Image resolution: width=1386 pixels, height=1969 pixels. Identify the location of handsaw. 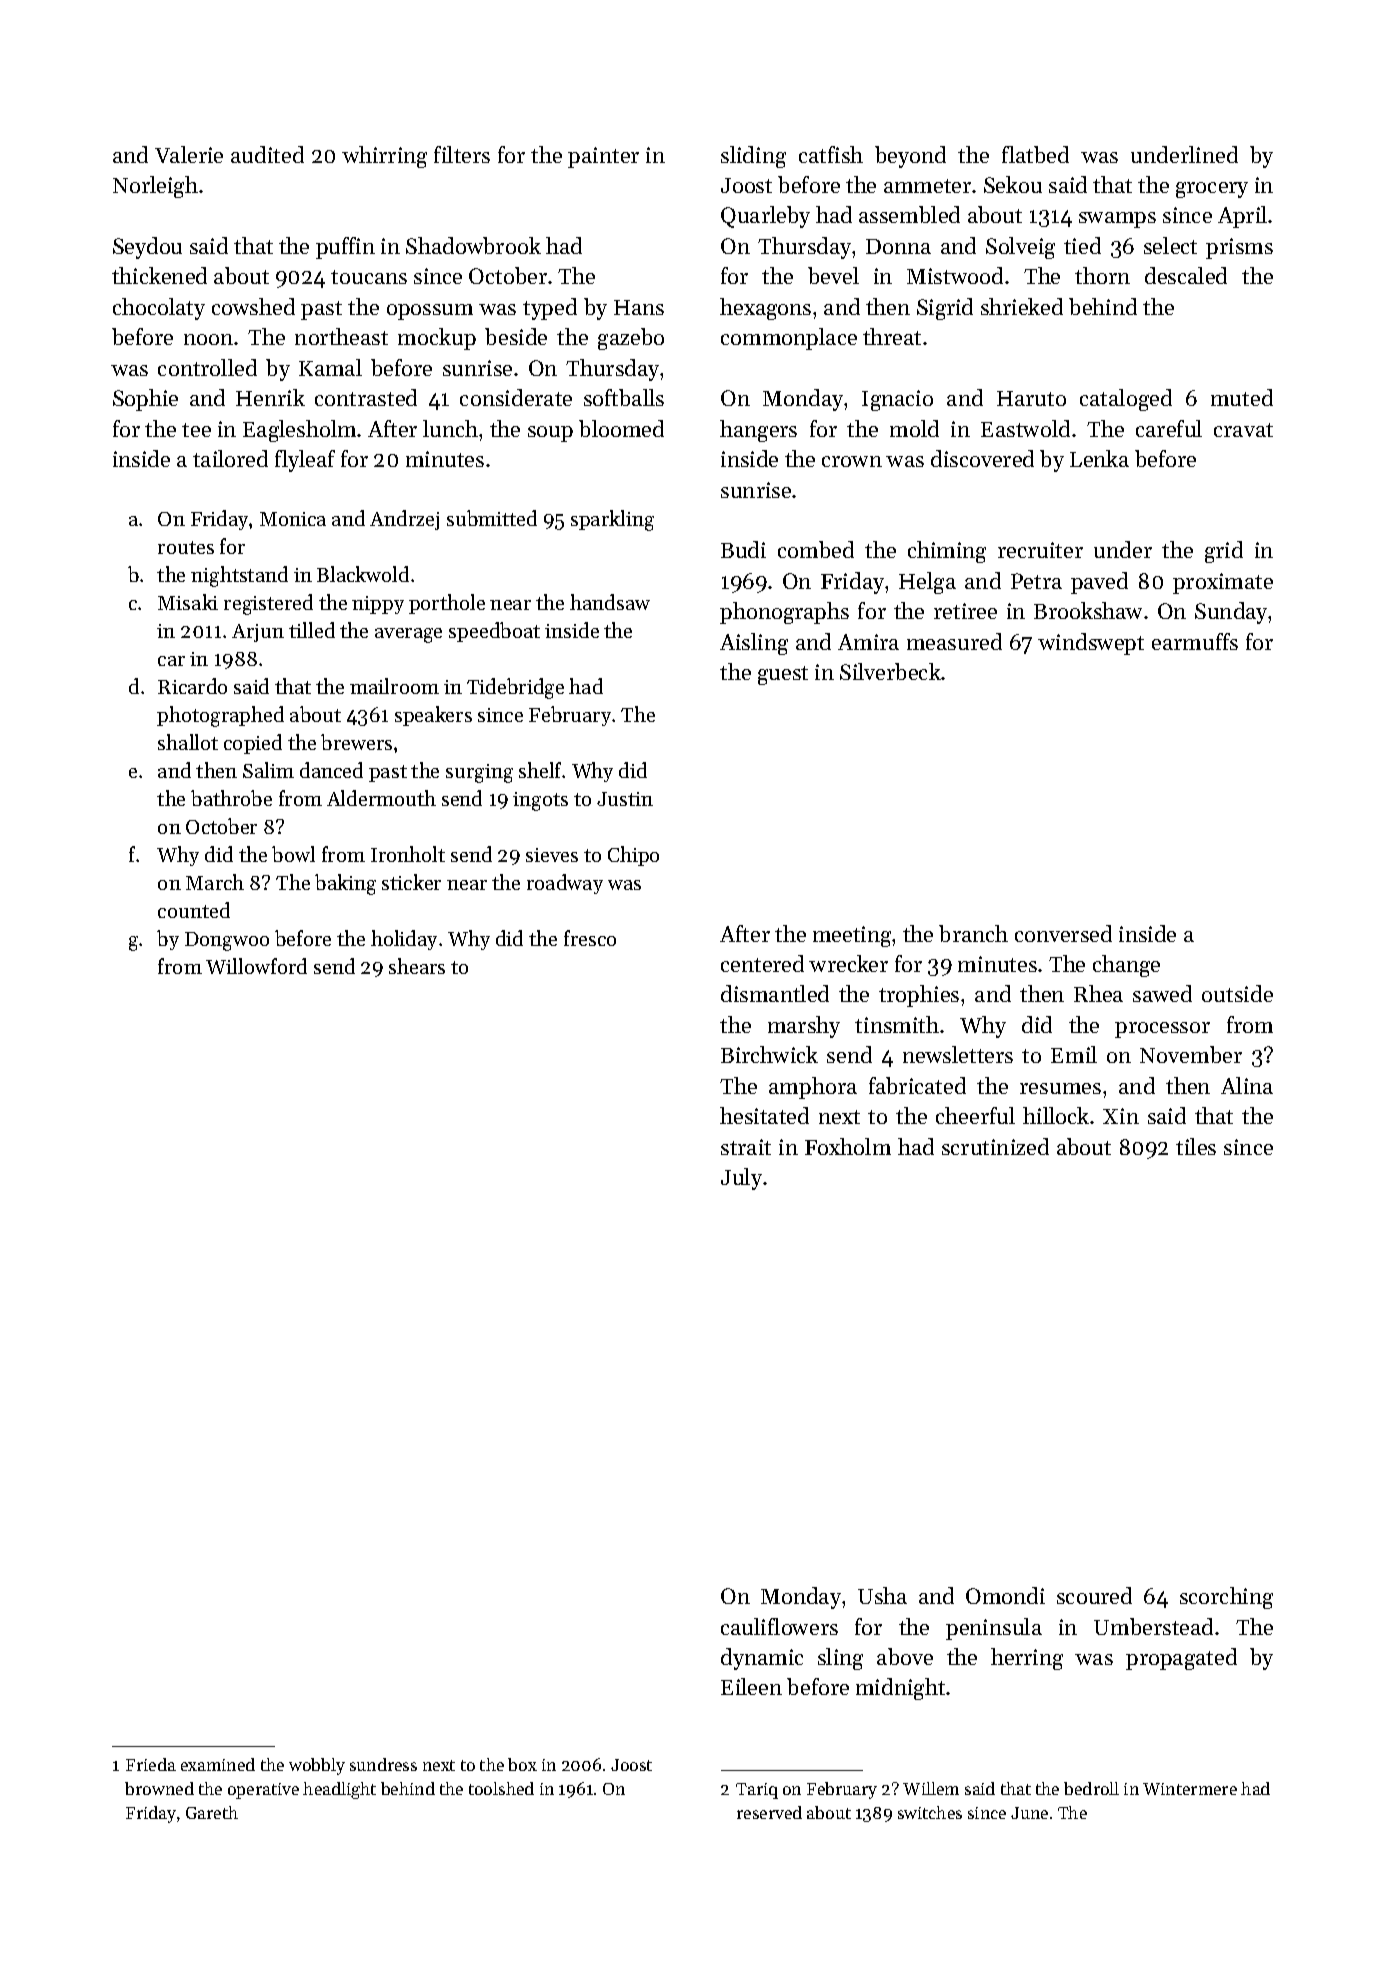
(610, 602).
